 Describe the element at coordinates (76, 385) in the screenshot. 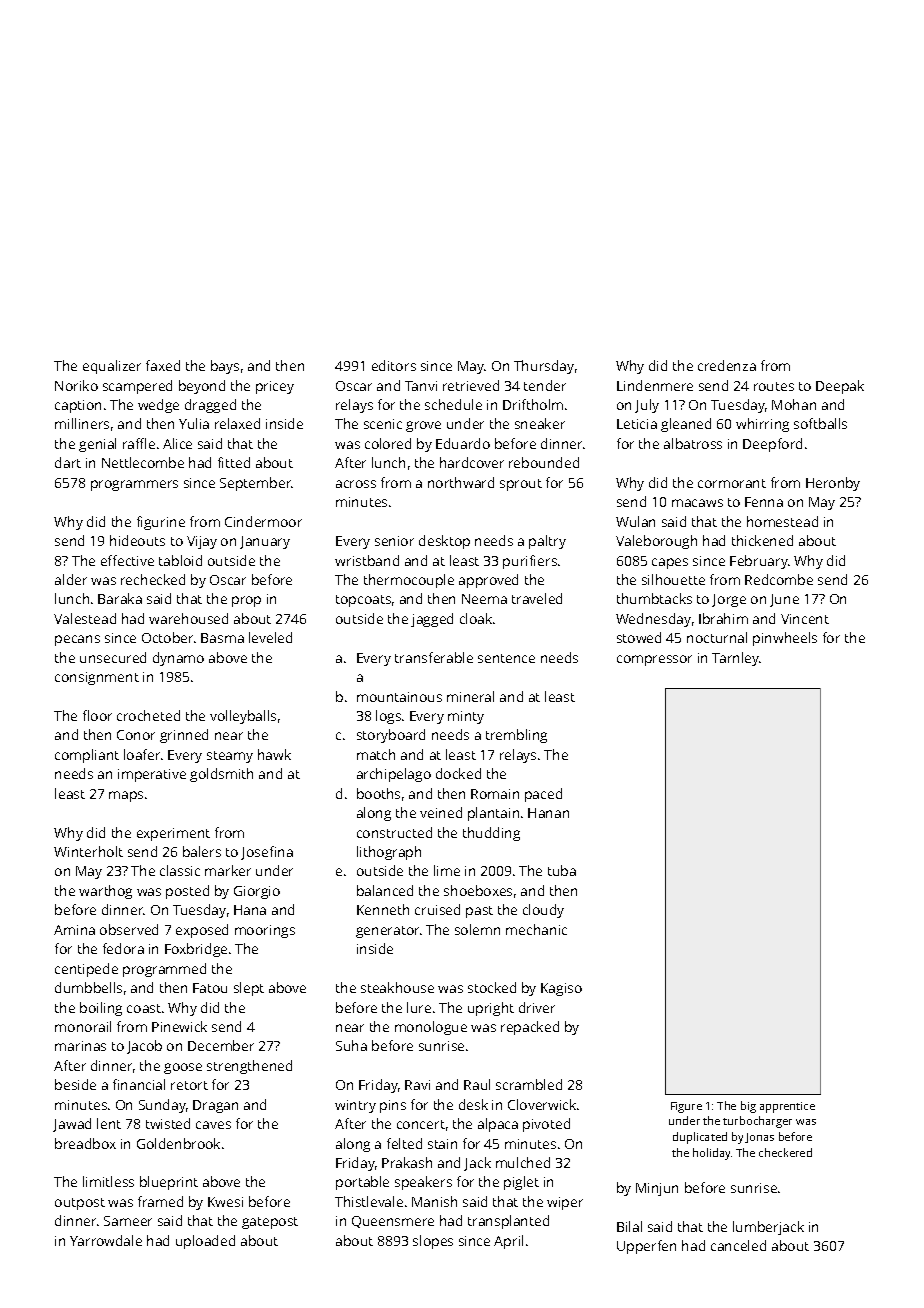

I see `Noriko` at that location.
